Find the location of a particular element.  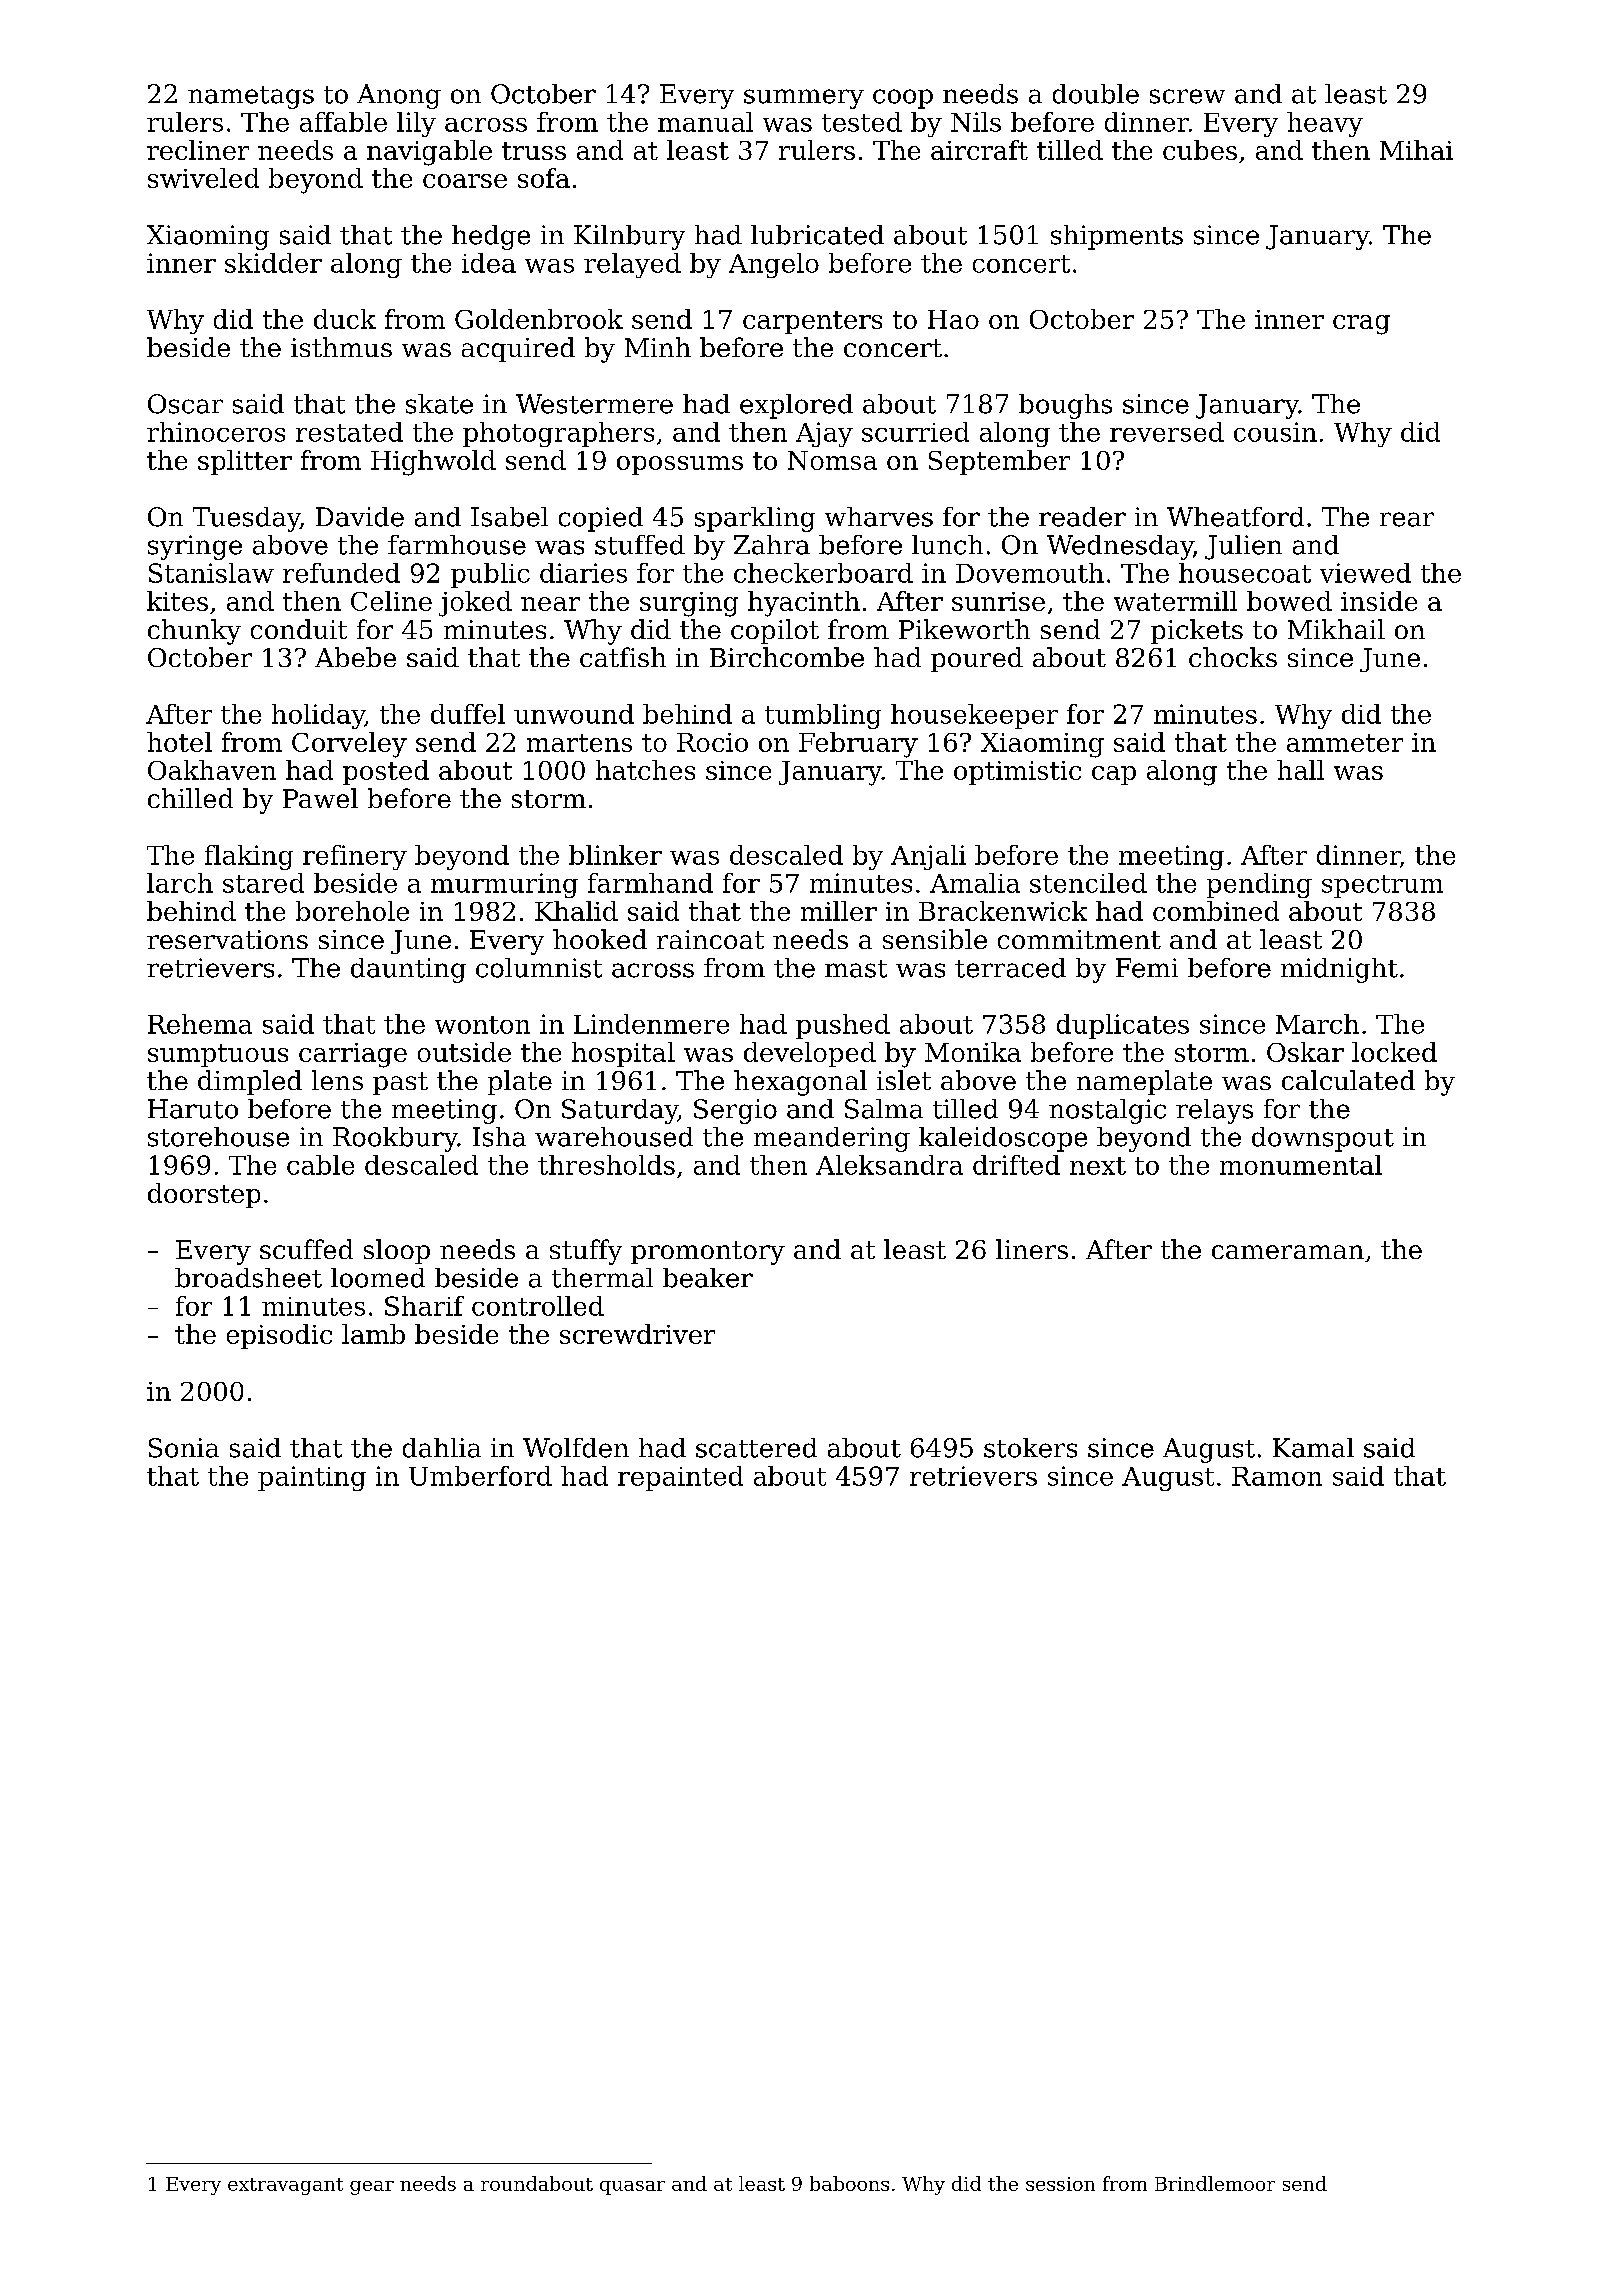

beaker is located at coordinates (708, 1278).
